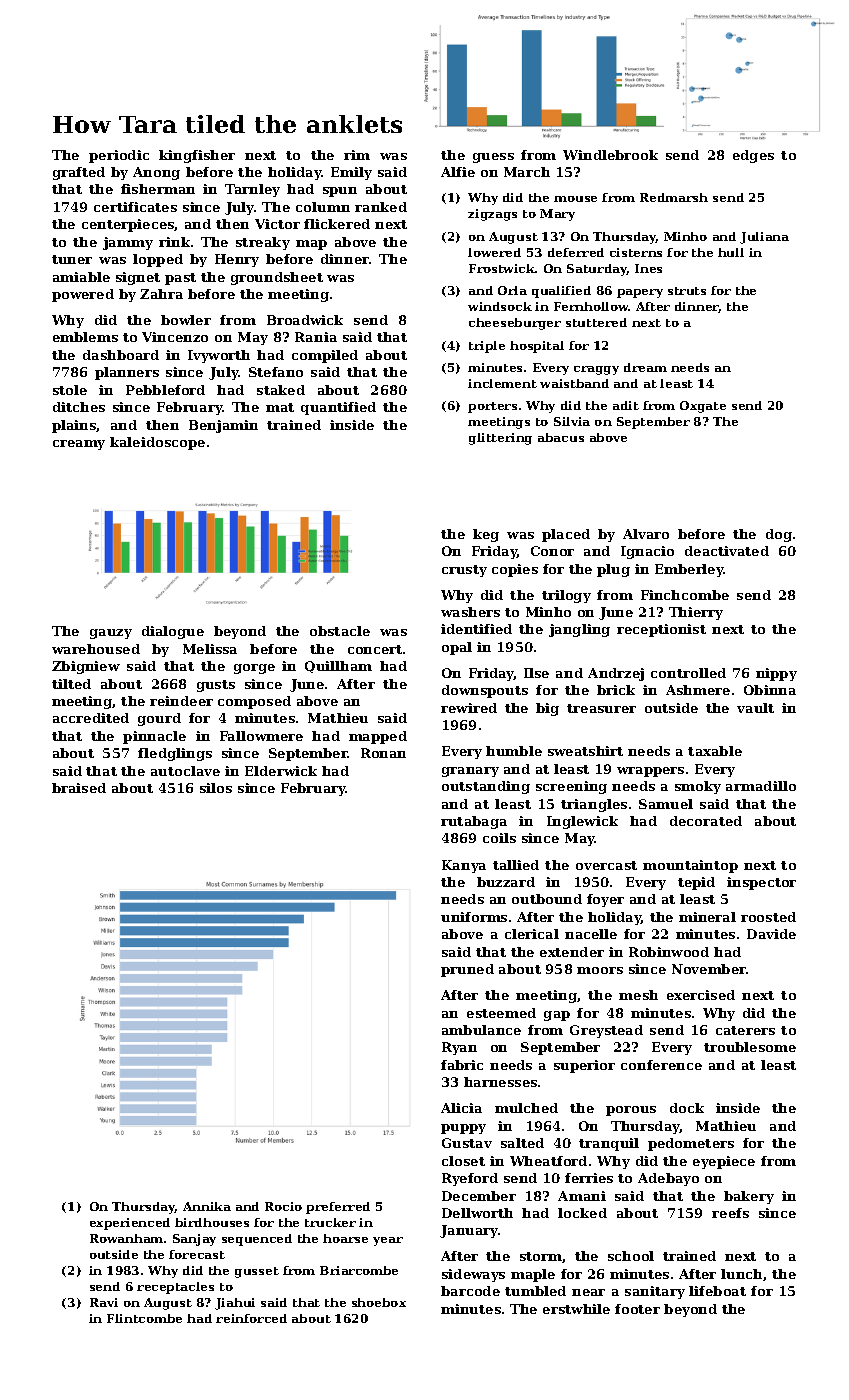 The width and height of the screenshot is (849, 1400). Describe the element at coordinates (161, 294) in the screenshot. I see `Zahra` at that location.
